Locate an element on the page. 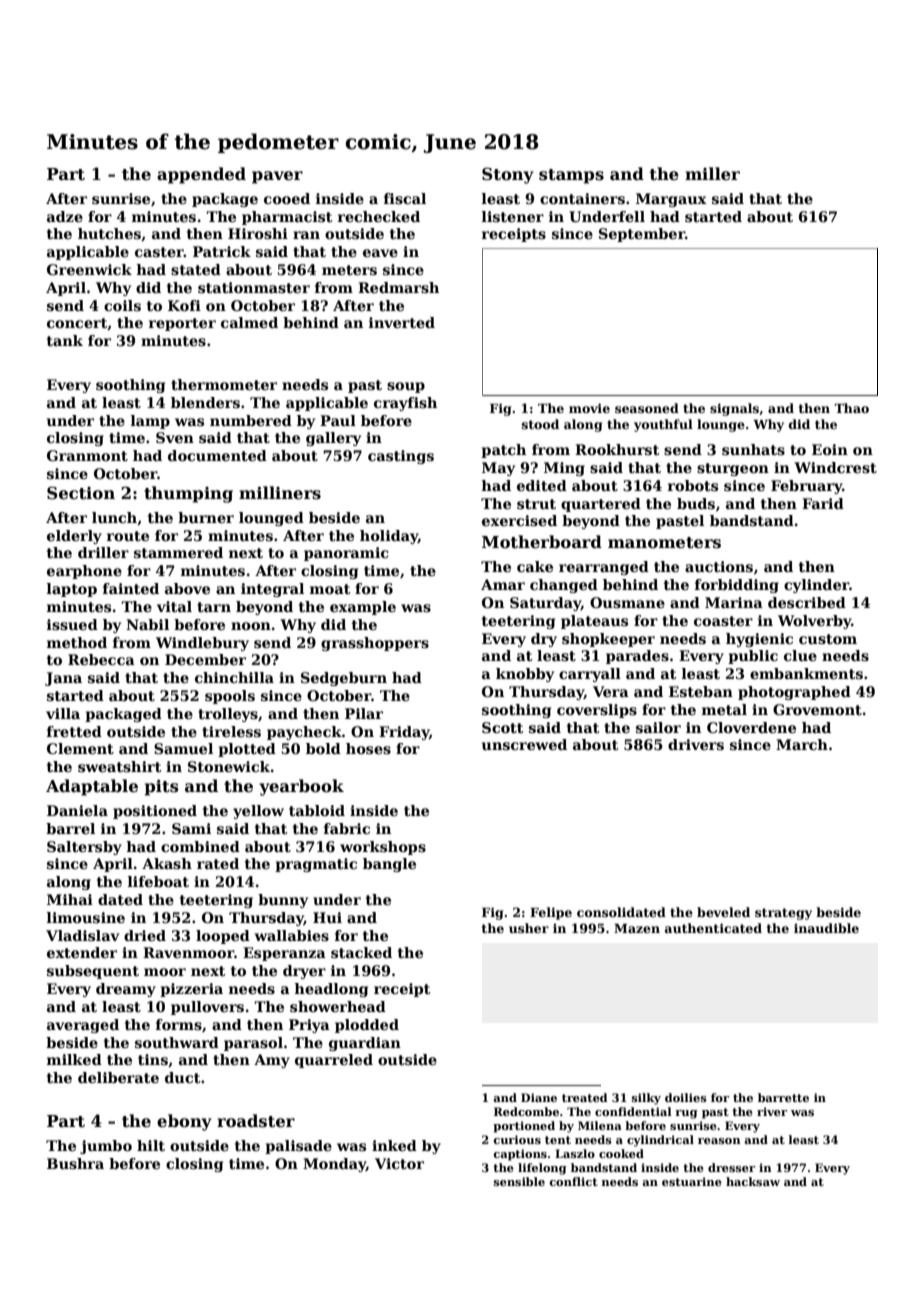 Image resolution: width=924 pixels, height=1314 pixels. Wolverby is located at coordinates (815, 622).
